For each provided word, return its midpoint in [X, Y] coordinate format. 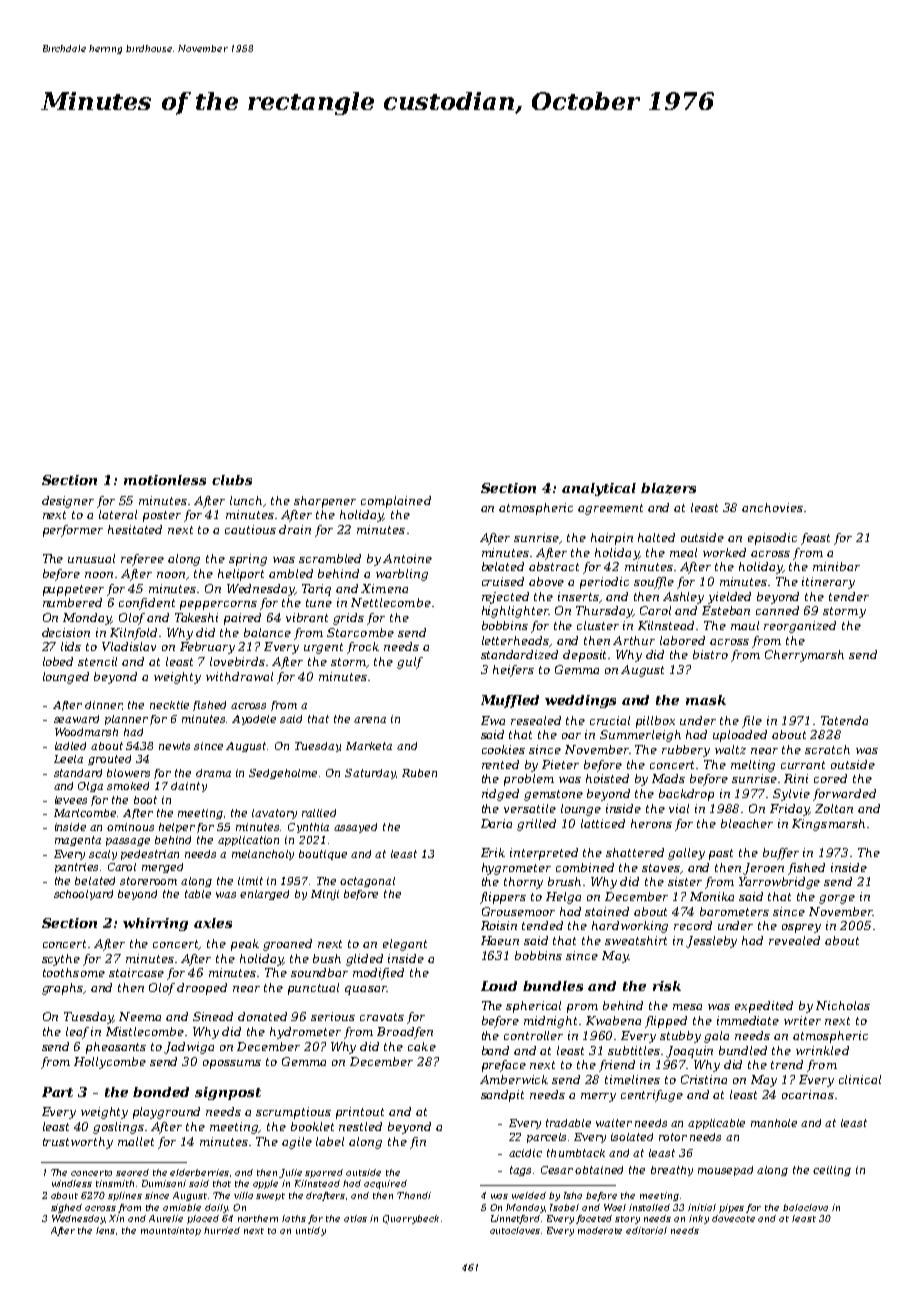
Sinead [213, 1016]
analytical [599, 489]
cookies [503, 749]
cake [422, 1046]
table [198, 894]
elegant [405, 945]
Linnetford [515, 1219]
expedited [764, 1007]
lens [105, 1230]
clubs [232, 480]
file [752, 722]
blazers [668, 488]
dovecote [733, 1218]
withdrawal [239, 676]
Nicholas [843, 1005]
